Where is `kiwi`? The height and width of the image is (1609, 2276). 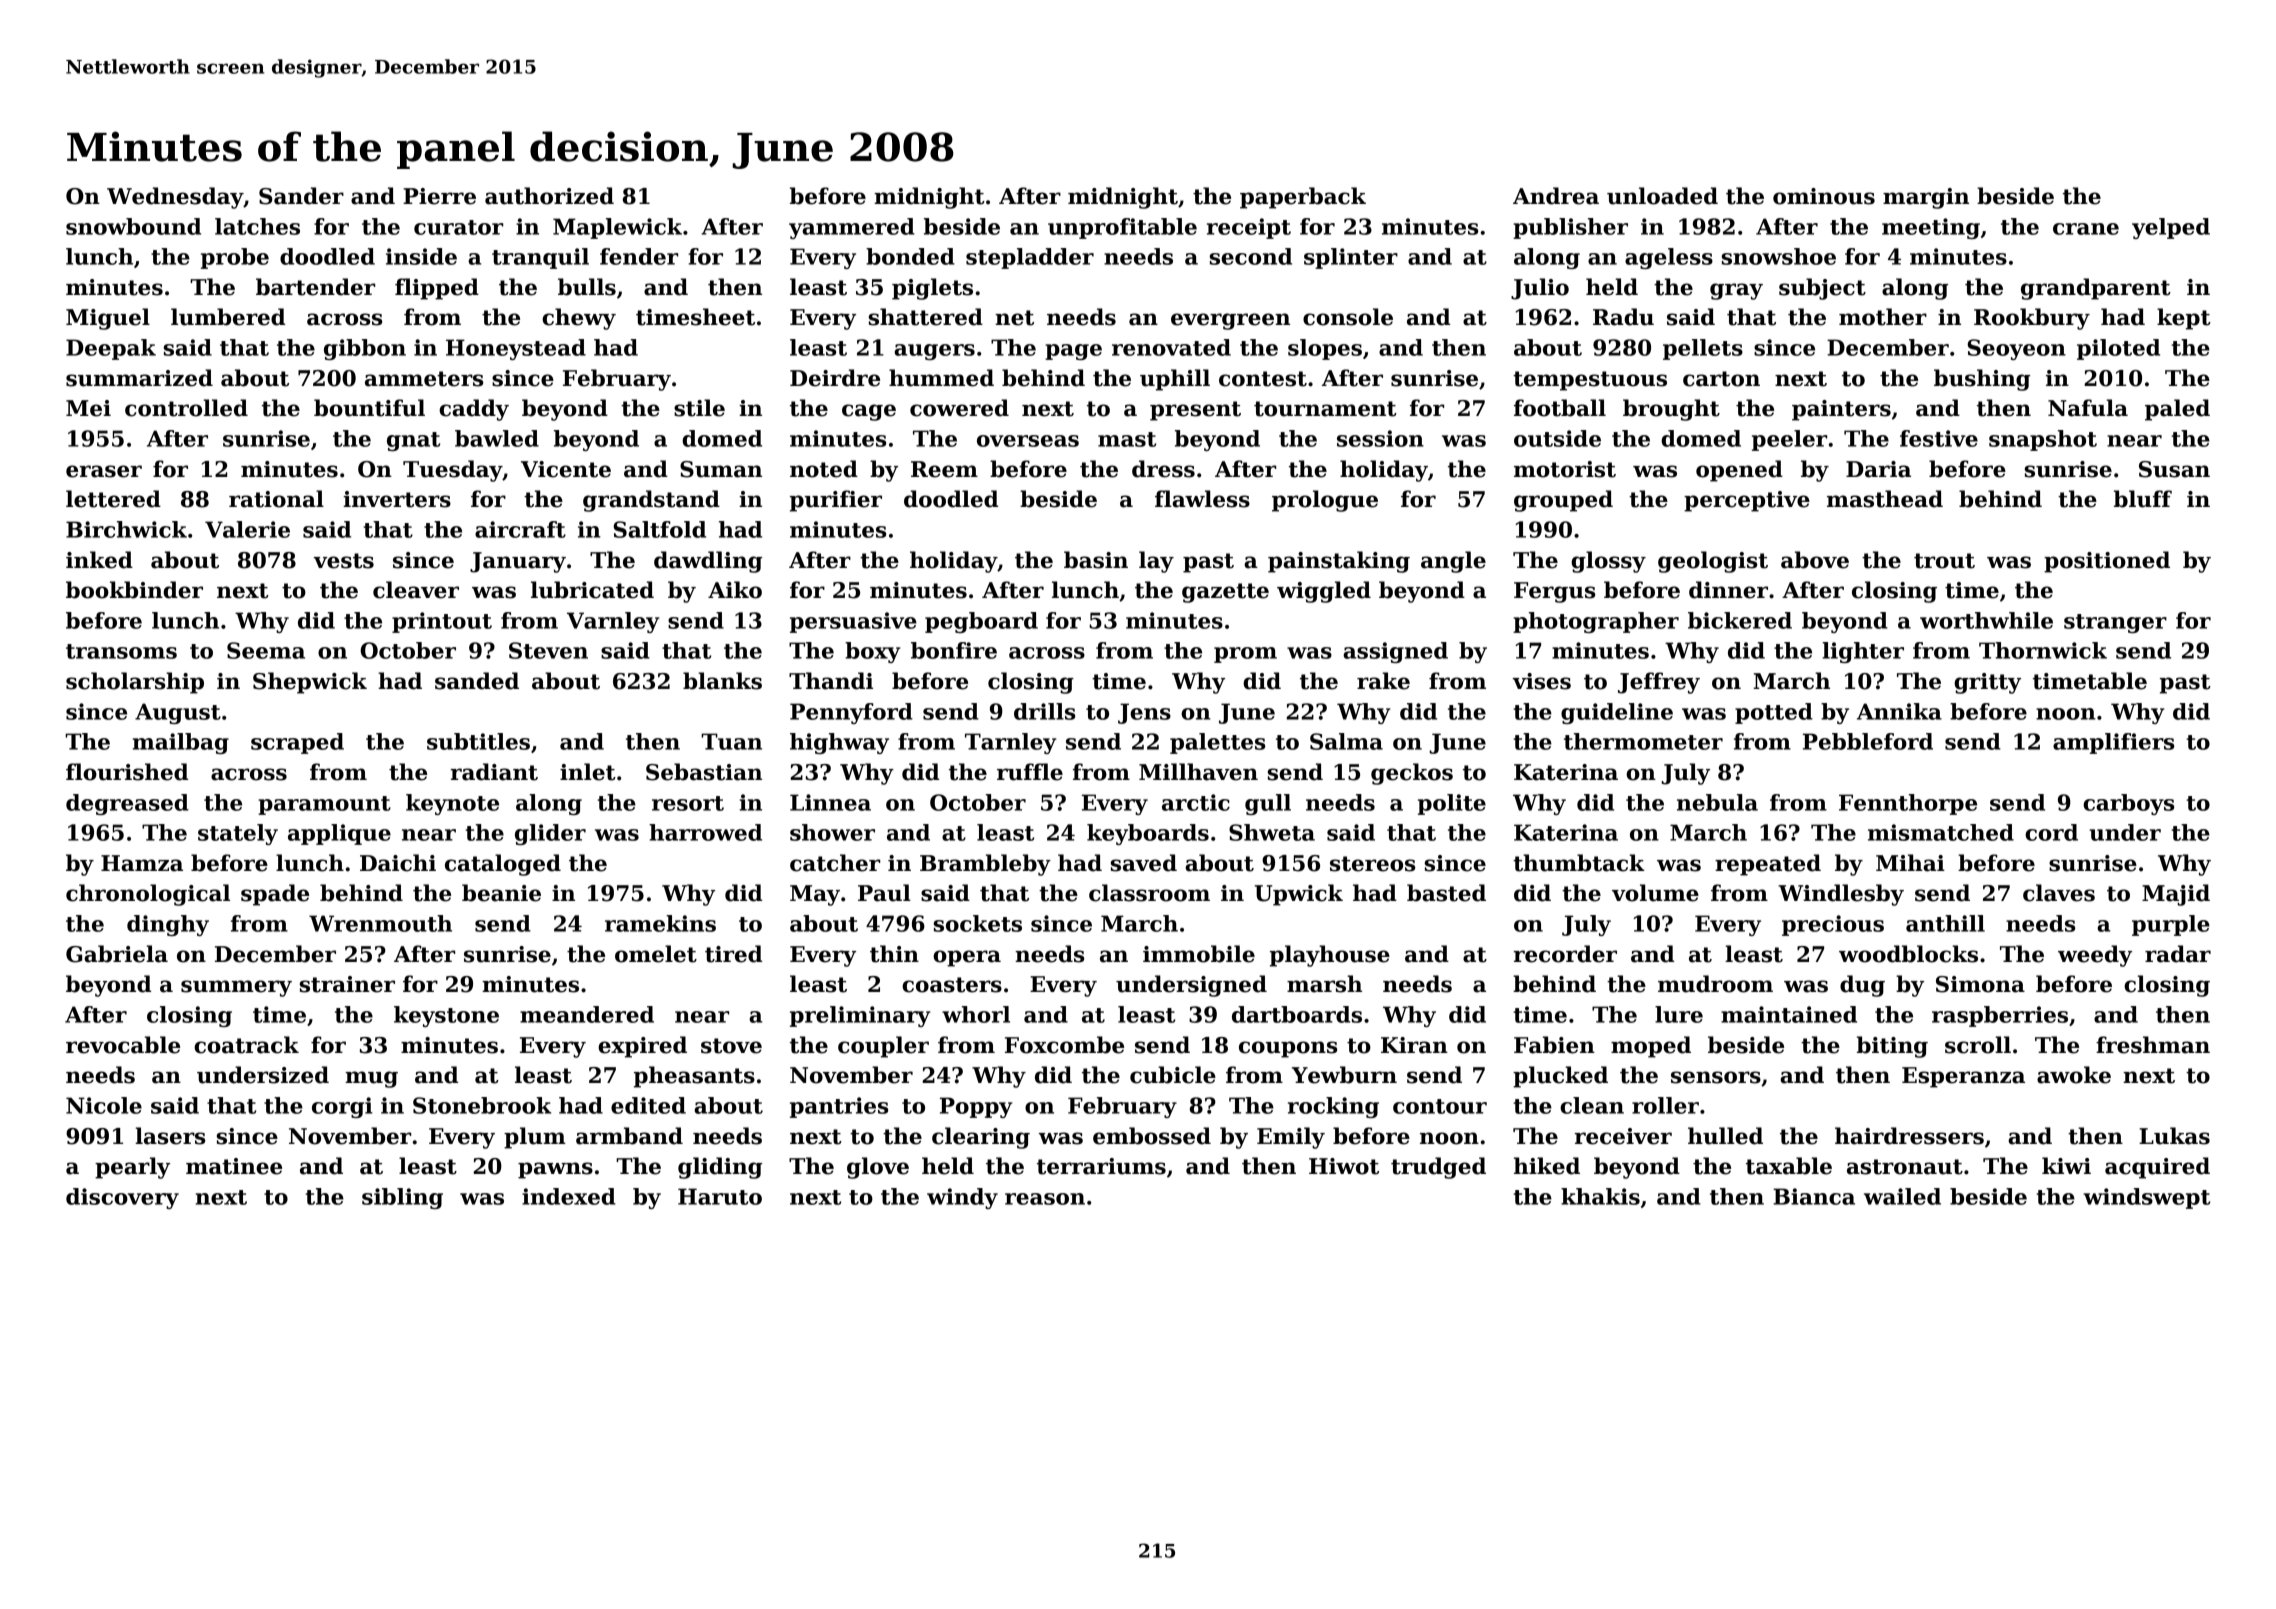 kiwi is located at coordinates (2066, 1165).
